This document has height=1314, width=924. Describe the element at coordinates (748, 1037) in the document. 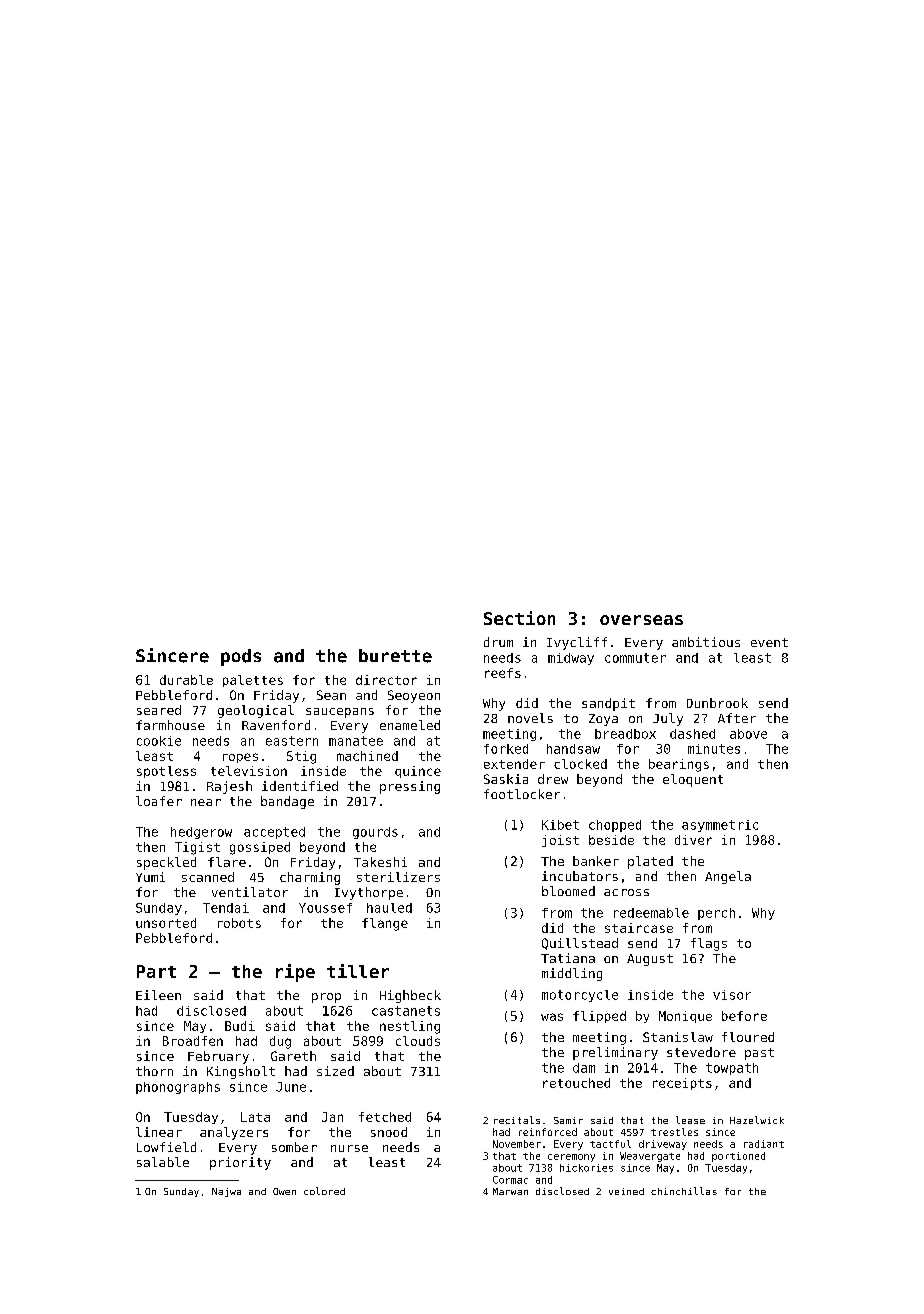

I see `floured` at that location.
